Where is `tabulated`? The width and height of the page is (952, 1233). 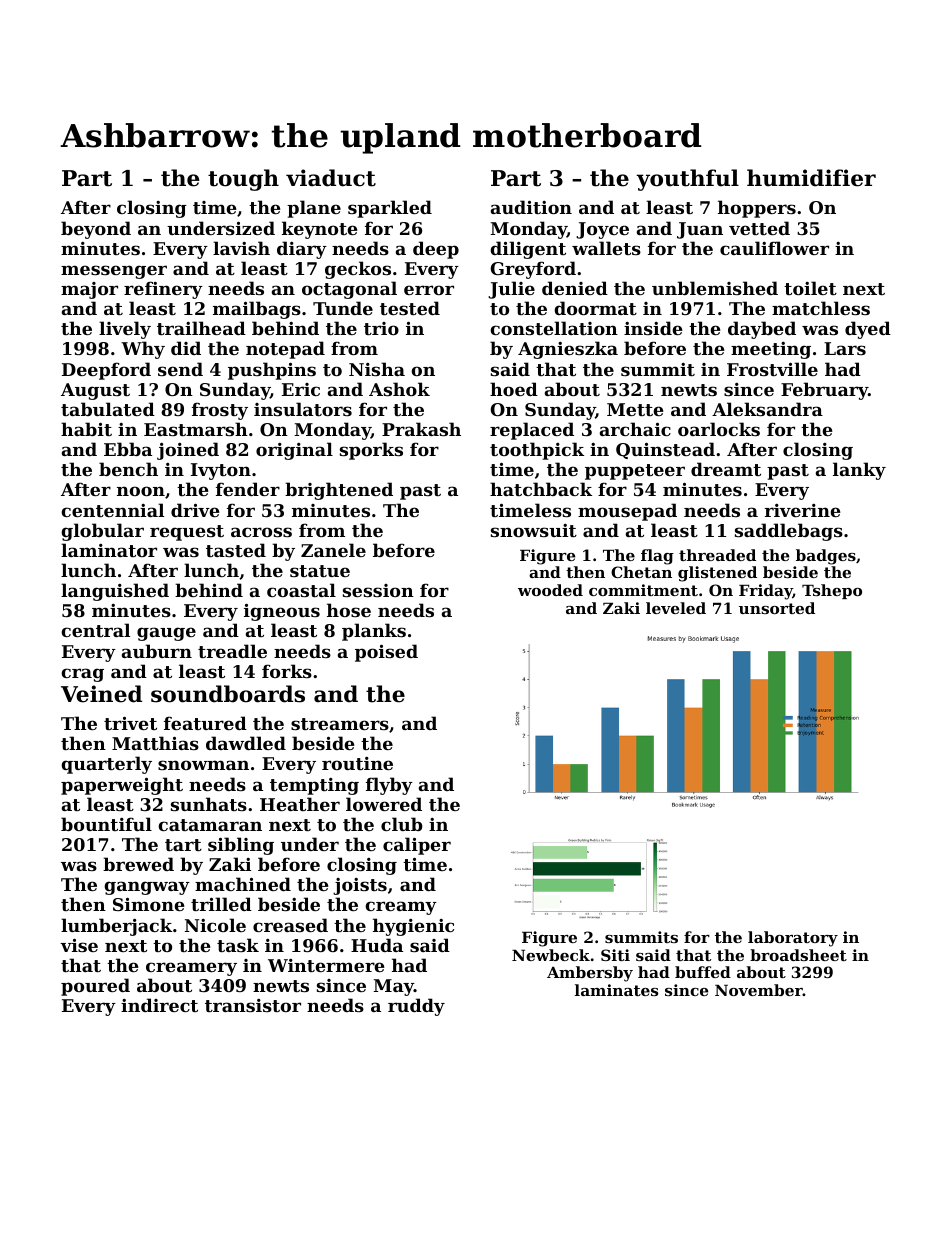 tabulated is located at coordinates (108, 409).
